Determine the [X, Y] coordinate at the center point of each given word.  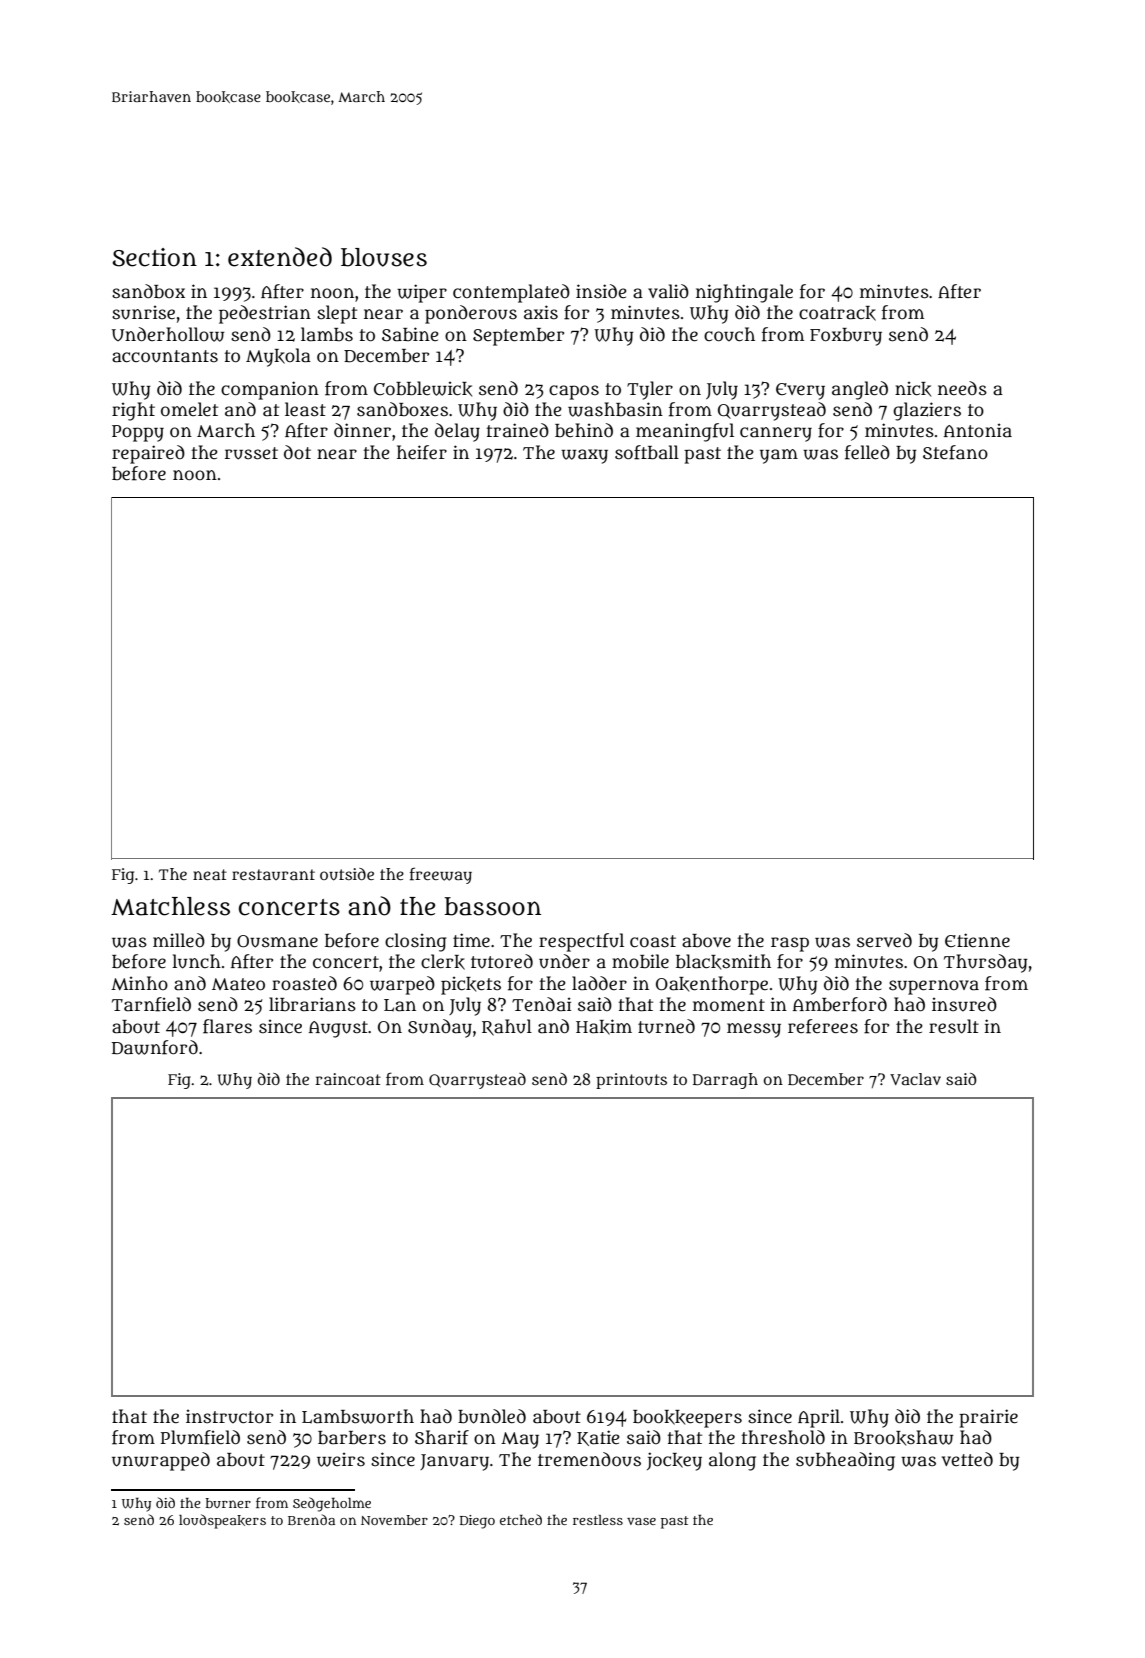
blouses [384, 257]
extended [280, 257]
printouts [631, 1081]
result [954, 1026]
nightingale [744, 293]
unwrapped [161, 1461]
